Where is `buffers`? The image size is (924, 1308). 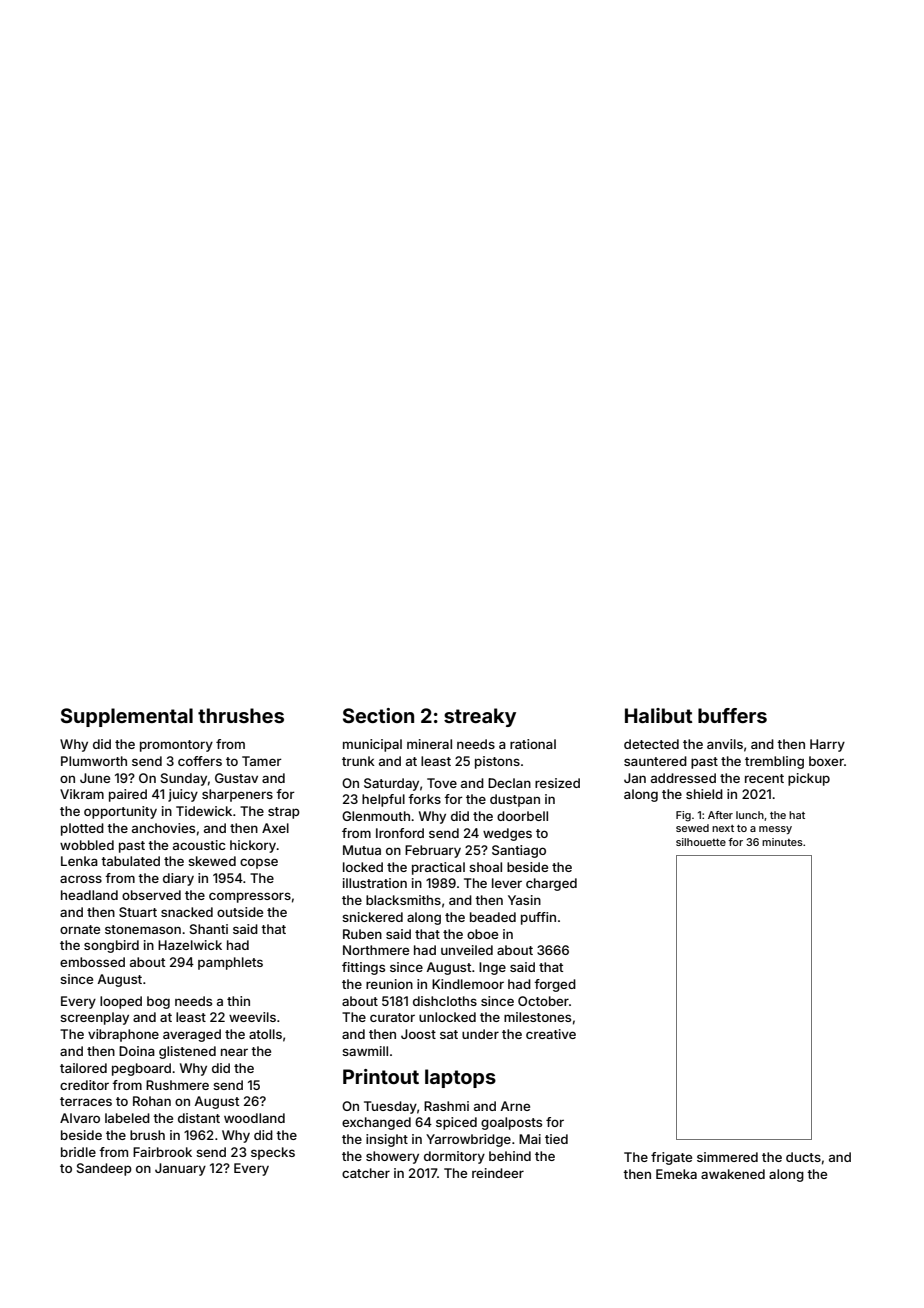 buffers is located at coordinates (732, 715).
